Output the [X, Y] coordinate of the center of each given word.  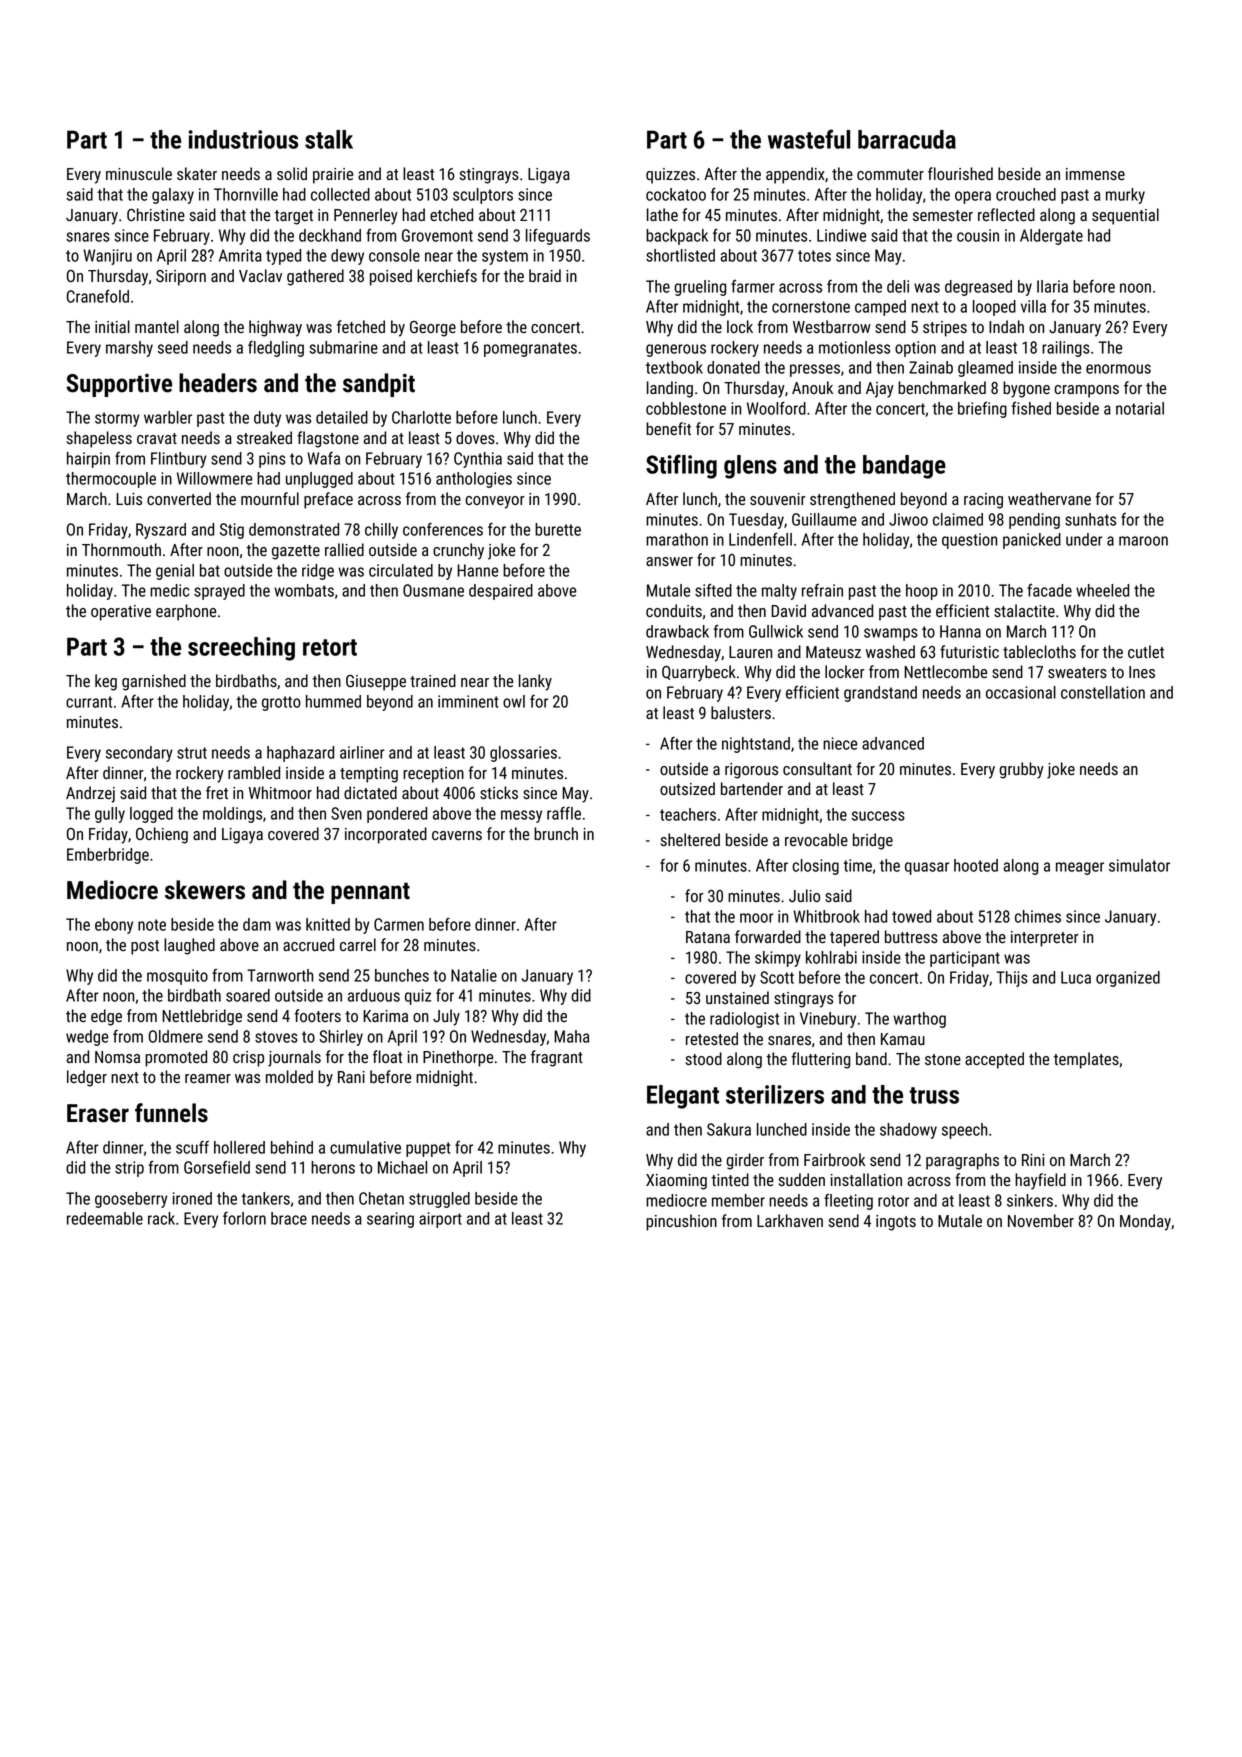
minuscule [139, 174]
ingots [896, 1223]
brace [289, 1218]
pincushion [681, 1222]
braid [545, 275]
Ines [1142, 672]
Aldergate [1051, 237]
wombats [304, 590]
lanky [535, 682]
